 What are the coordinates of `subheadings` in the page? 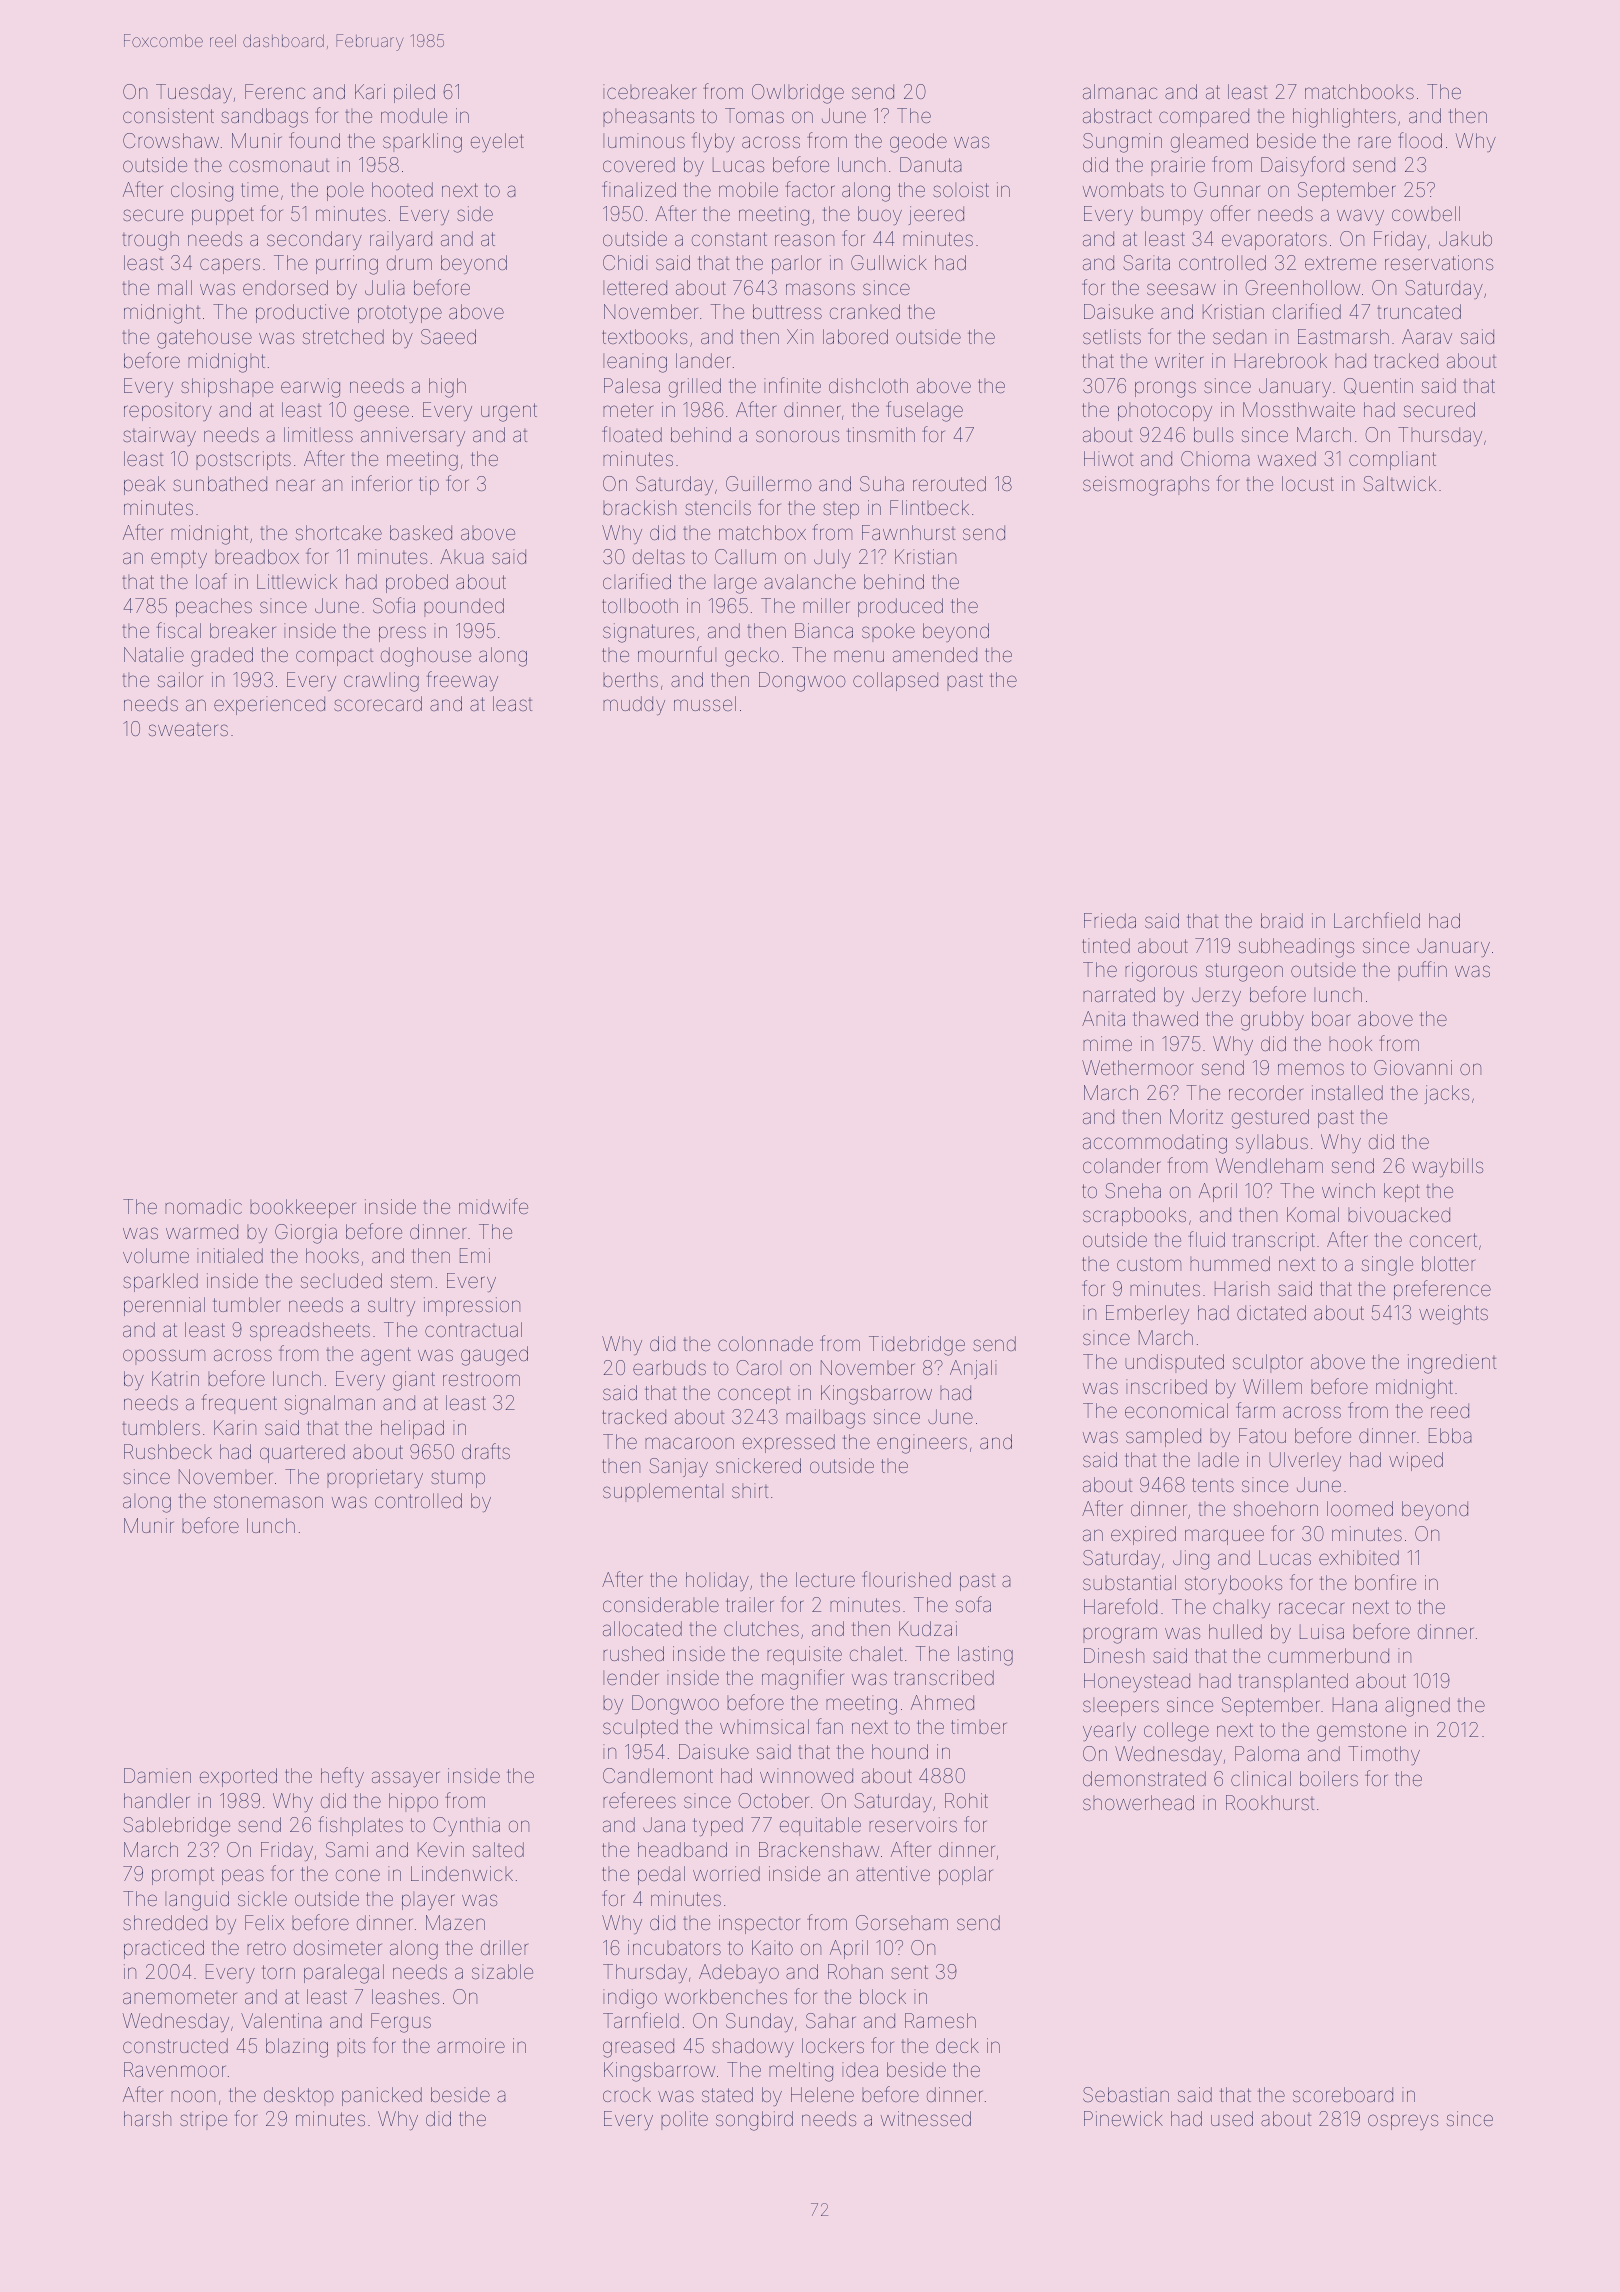 It's located at (1296, 948).
